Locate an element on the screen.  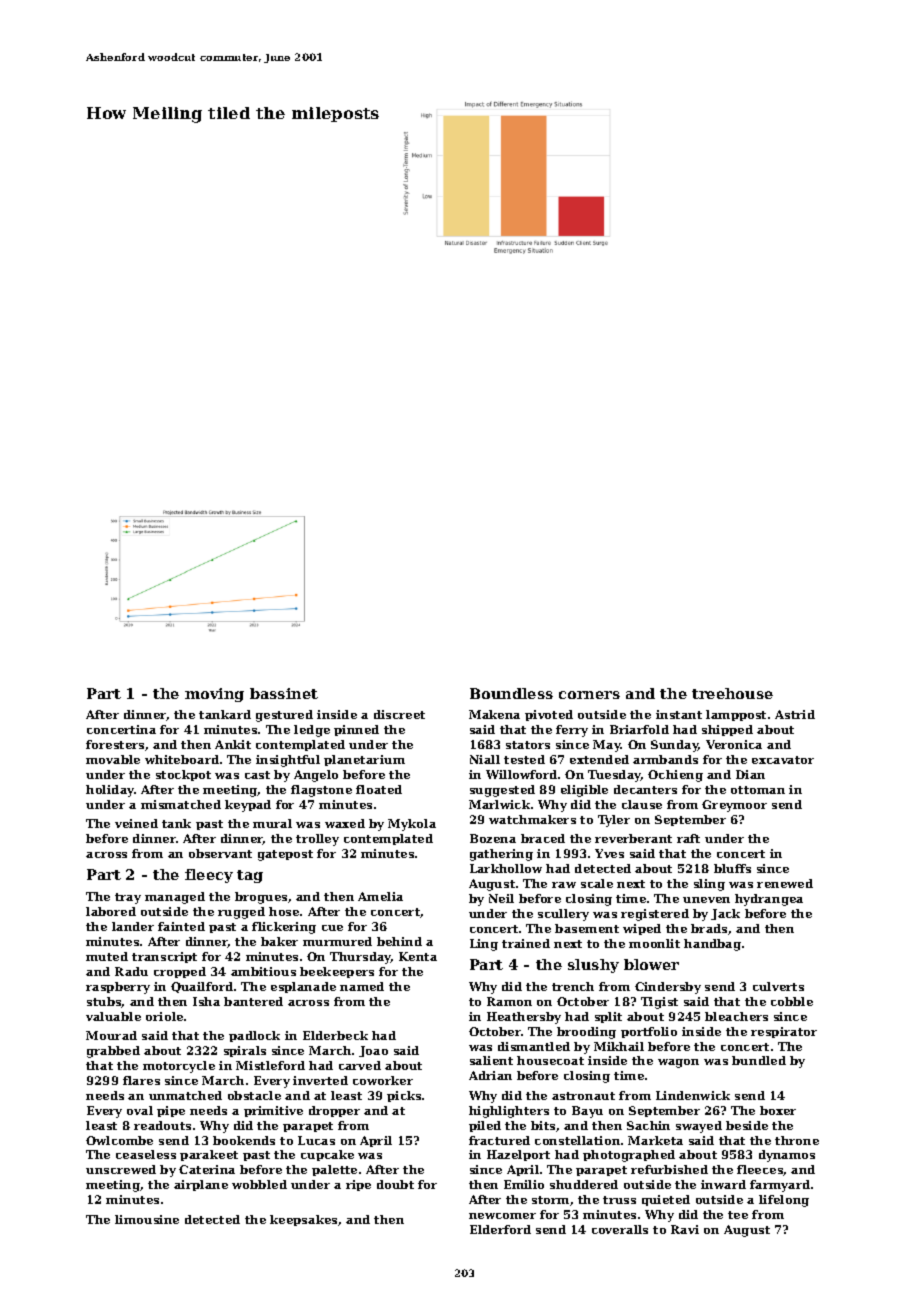
respirator is located at coordinates (784, 1032).
